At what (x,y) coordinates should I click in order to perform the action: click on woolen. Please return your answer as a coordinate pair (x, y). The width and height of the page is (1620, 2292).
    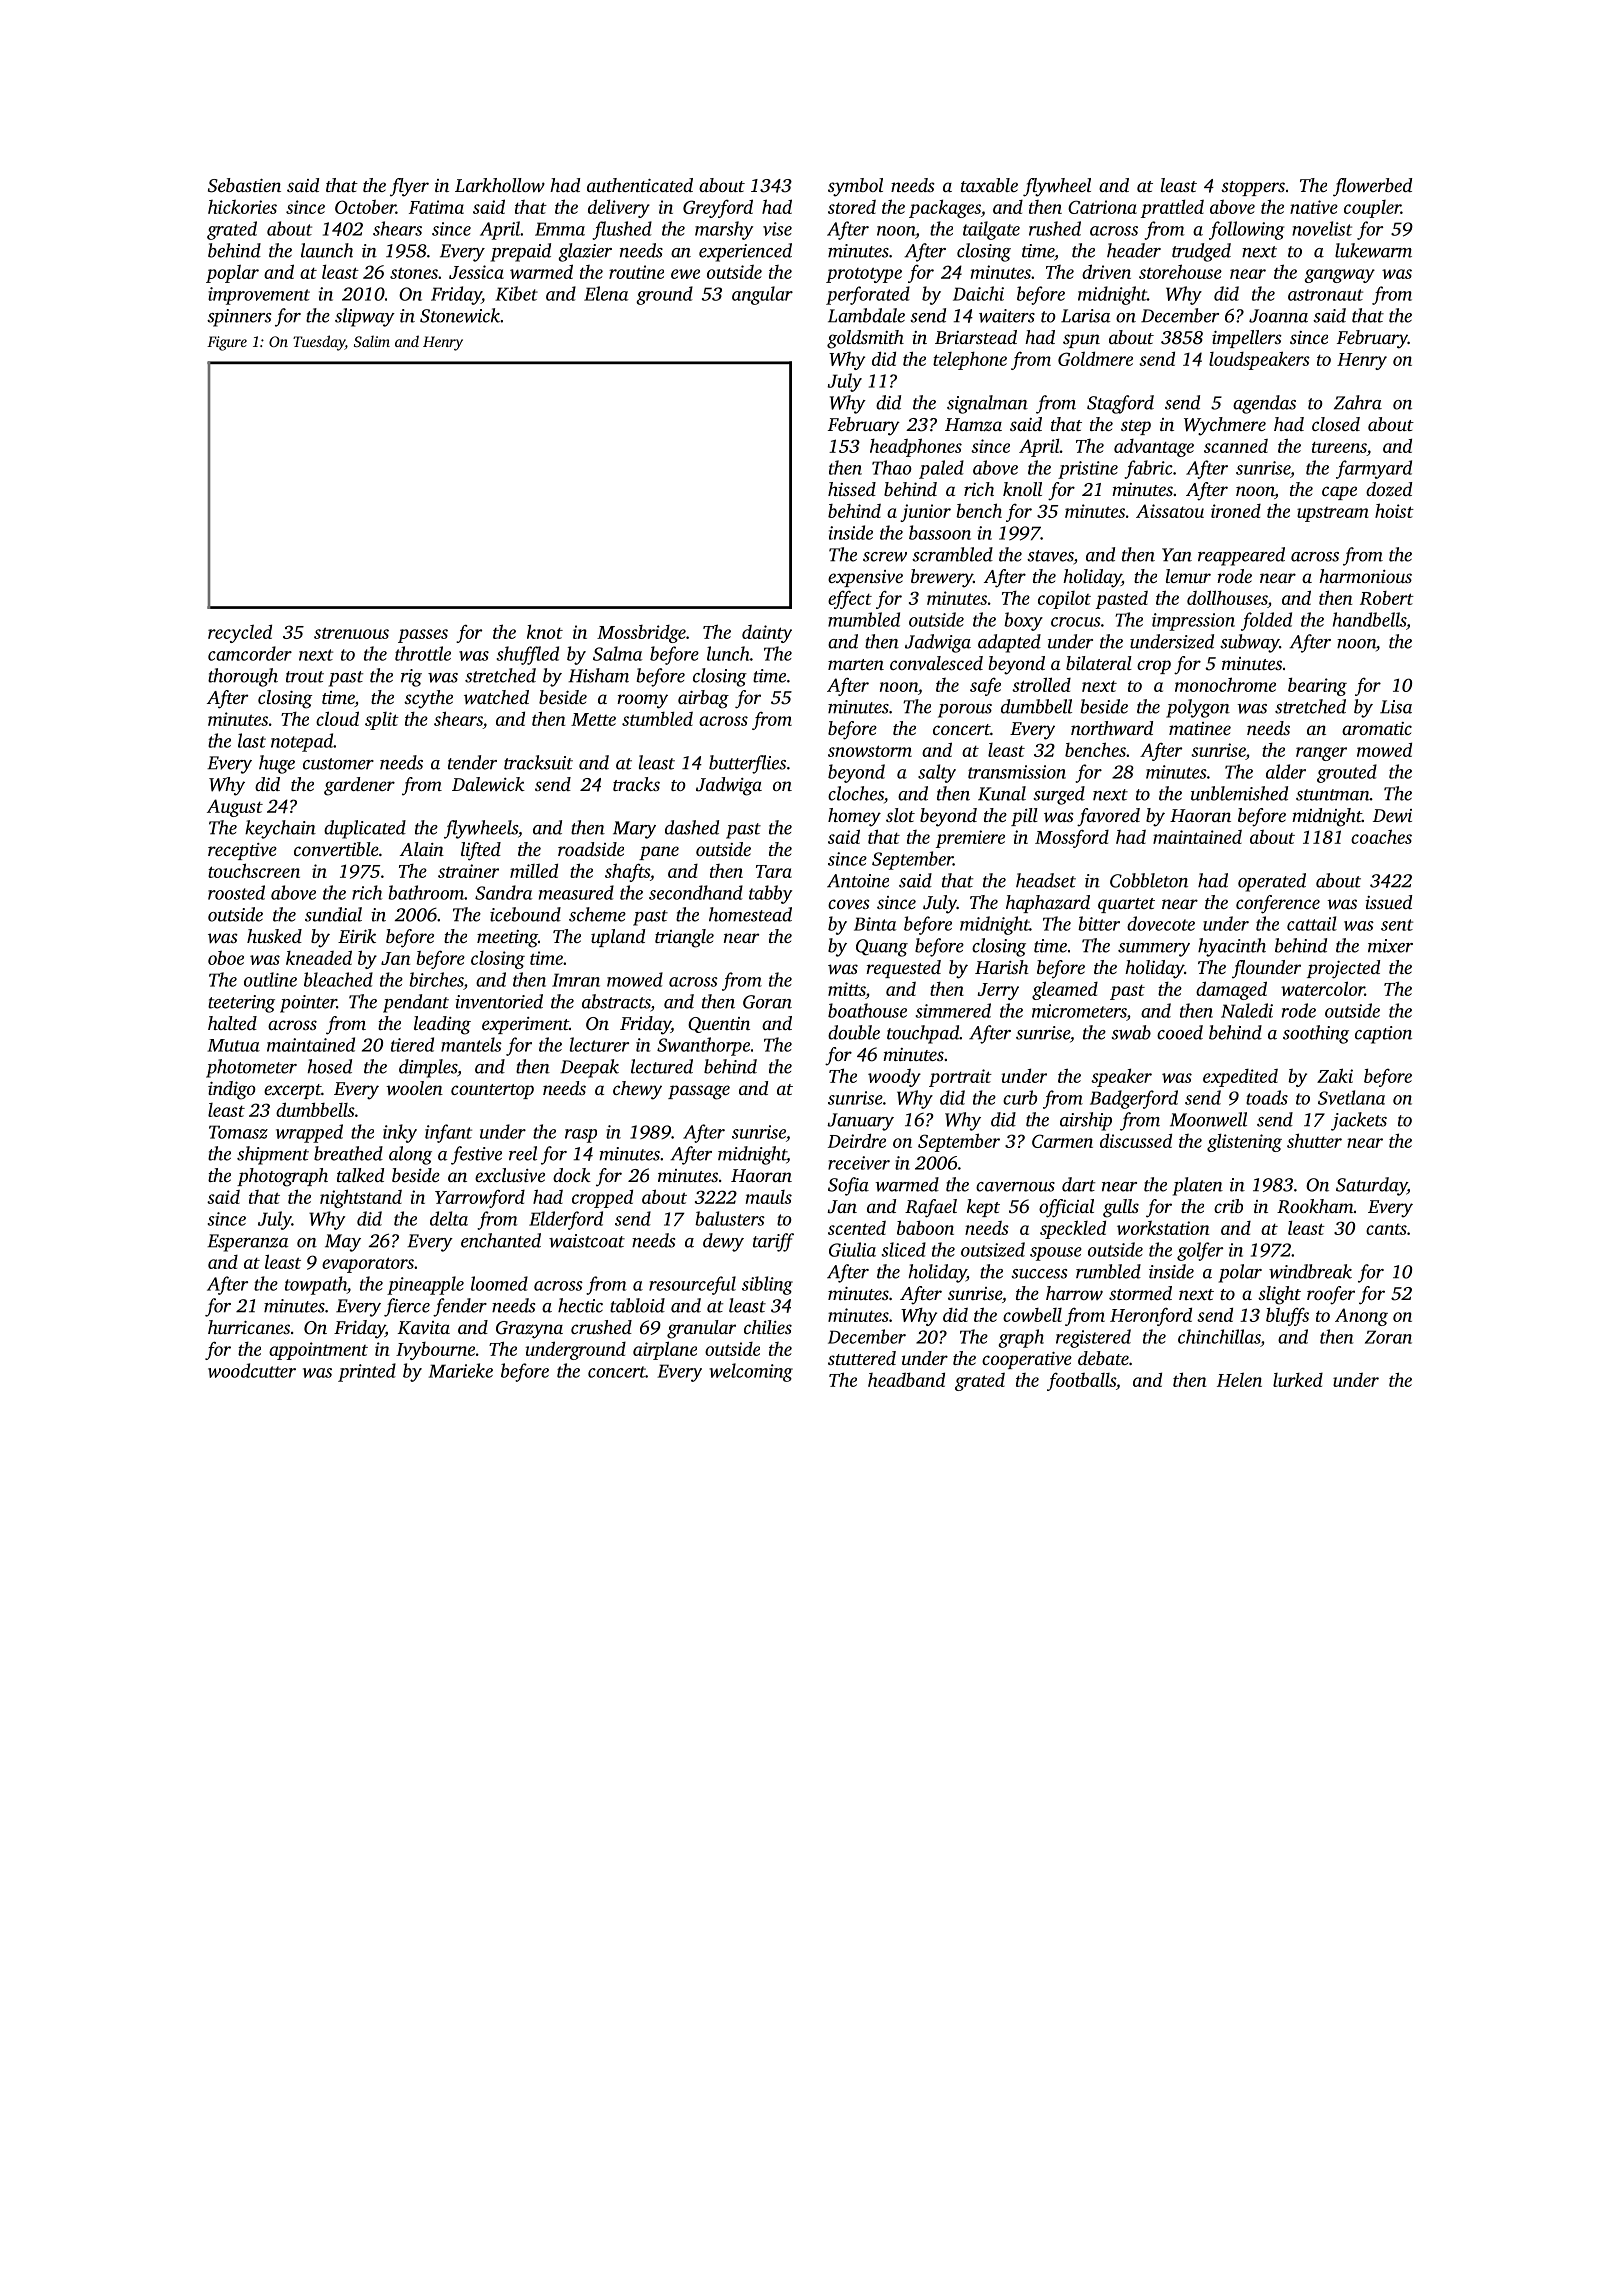
    Looking at the image, I should click on (414, 1088).
